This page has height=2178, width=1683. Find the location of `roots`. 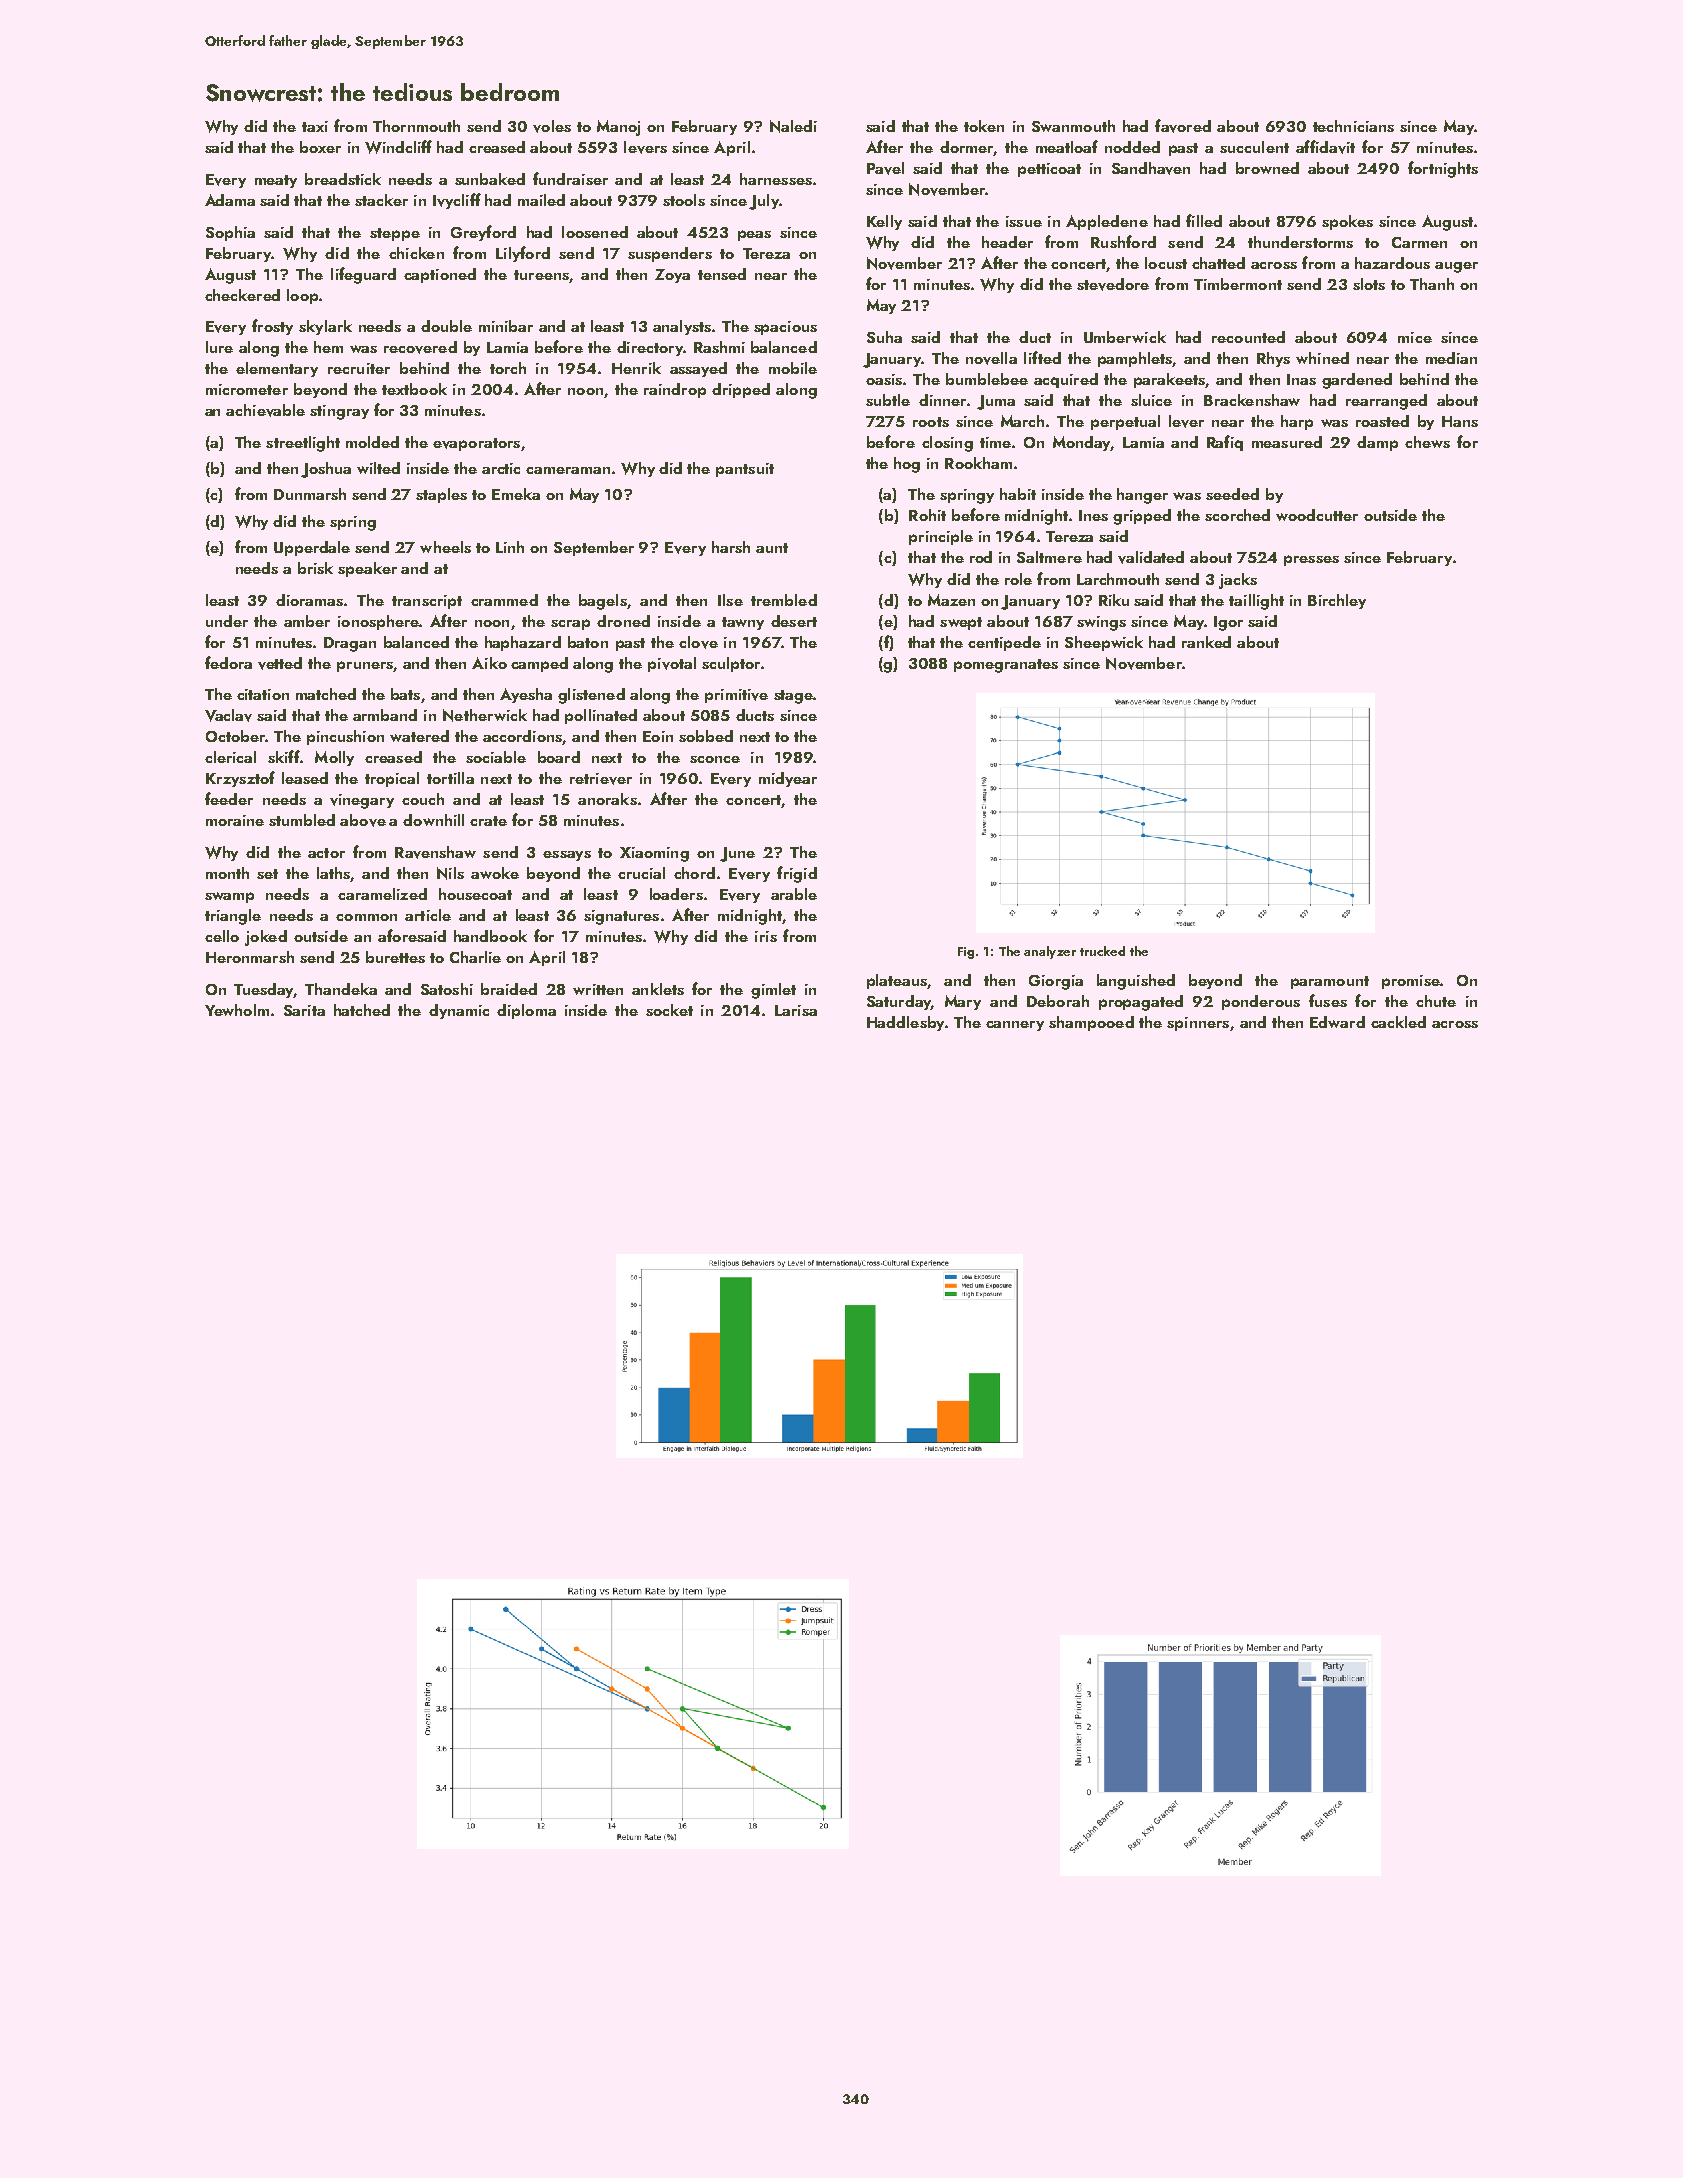

roots is located at coordinates (931, 422).
